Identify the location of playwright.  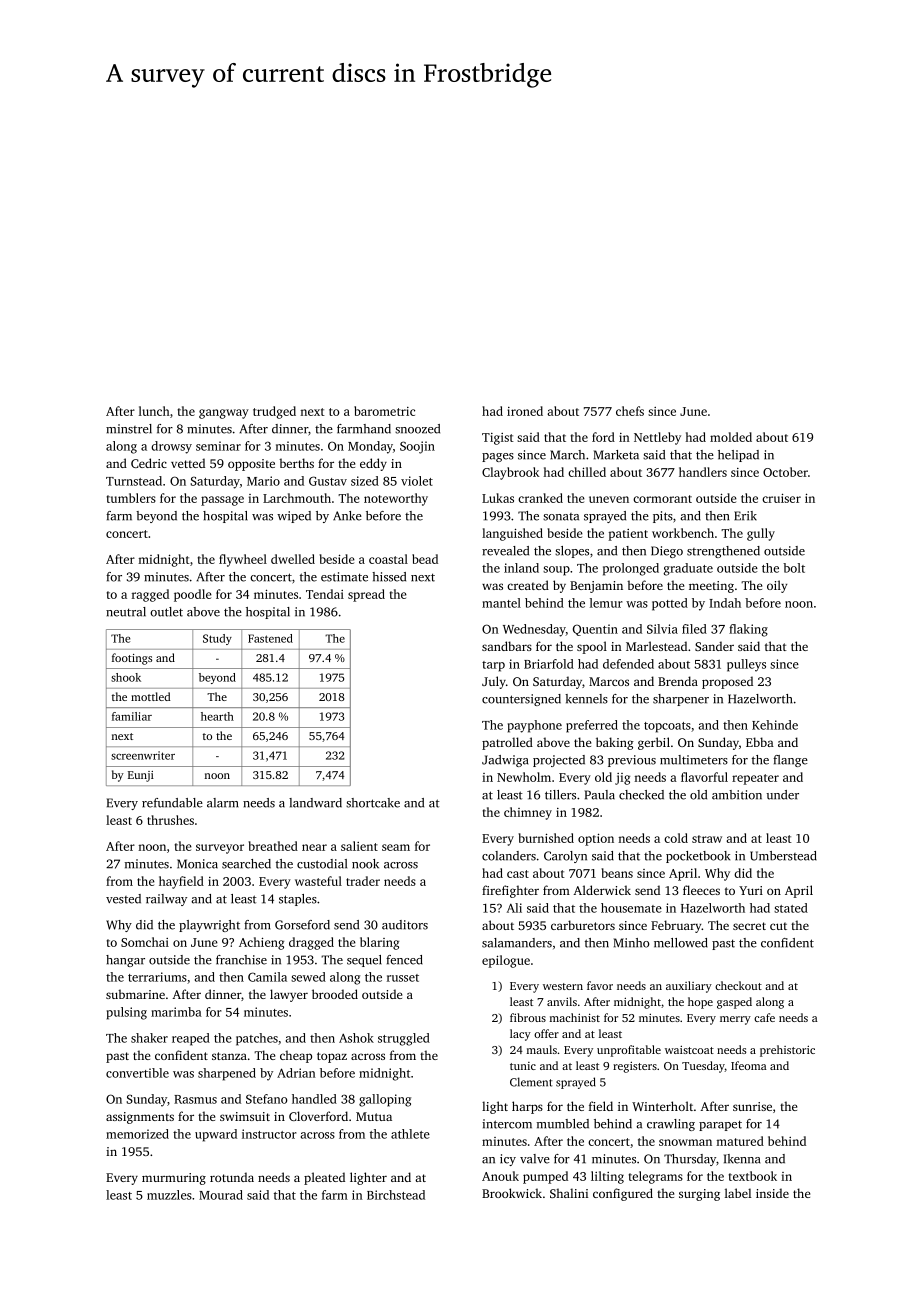
(209, 926).
